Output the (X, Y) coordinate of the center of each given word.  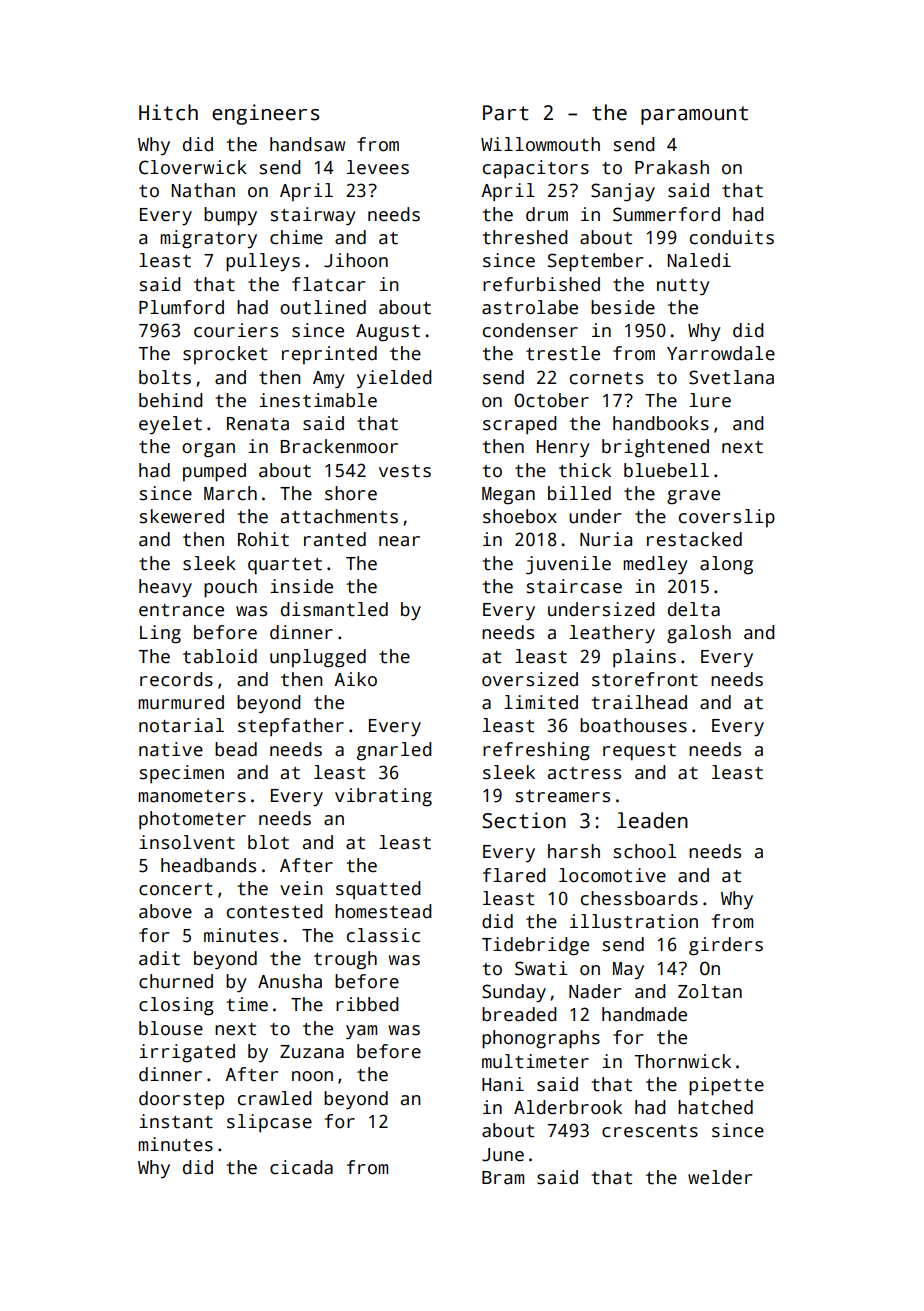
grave (693, 497)
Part (505, 113)
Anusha (290, 981)
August (388, 333)
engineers (265, 114)
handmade (644, 1014)
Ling (160, 634)
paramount (694, 115)
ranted (335, 539)
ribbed (367, 1004)
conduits (732, 237)
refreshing (536, 751)
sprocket (225, 355)
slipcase (269, 1123)
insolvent (187, 842)
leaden (652, 820)
